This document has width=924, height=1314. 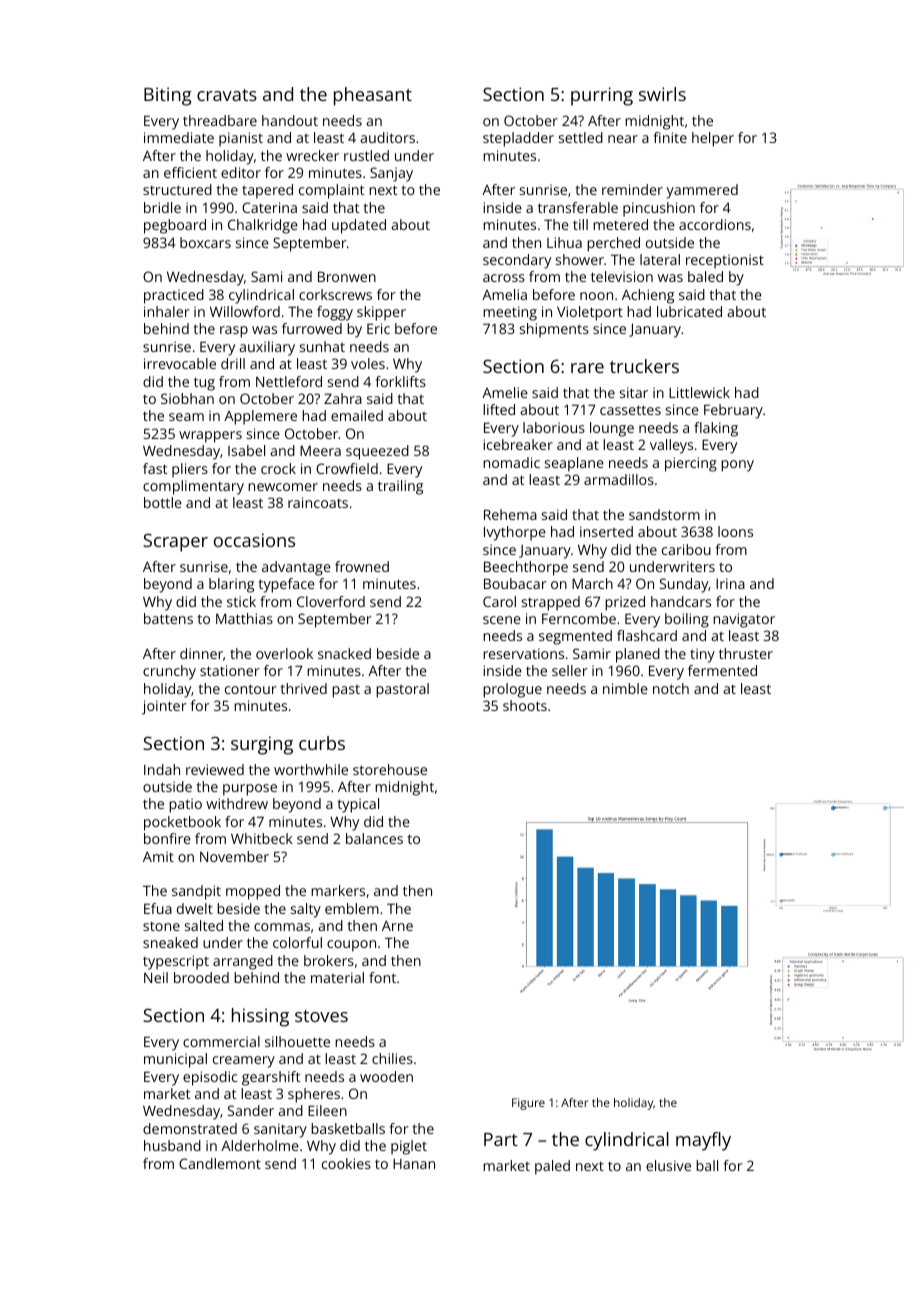 What do you see at coordinates (518, 139) in the document?
I see `stepladder` at bounding box center [518, 139].
